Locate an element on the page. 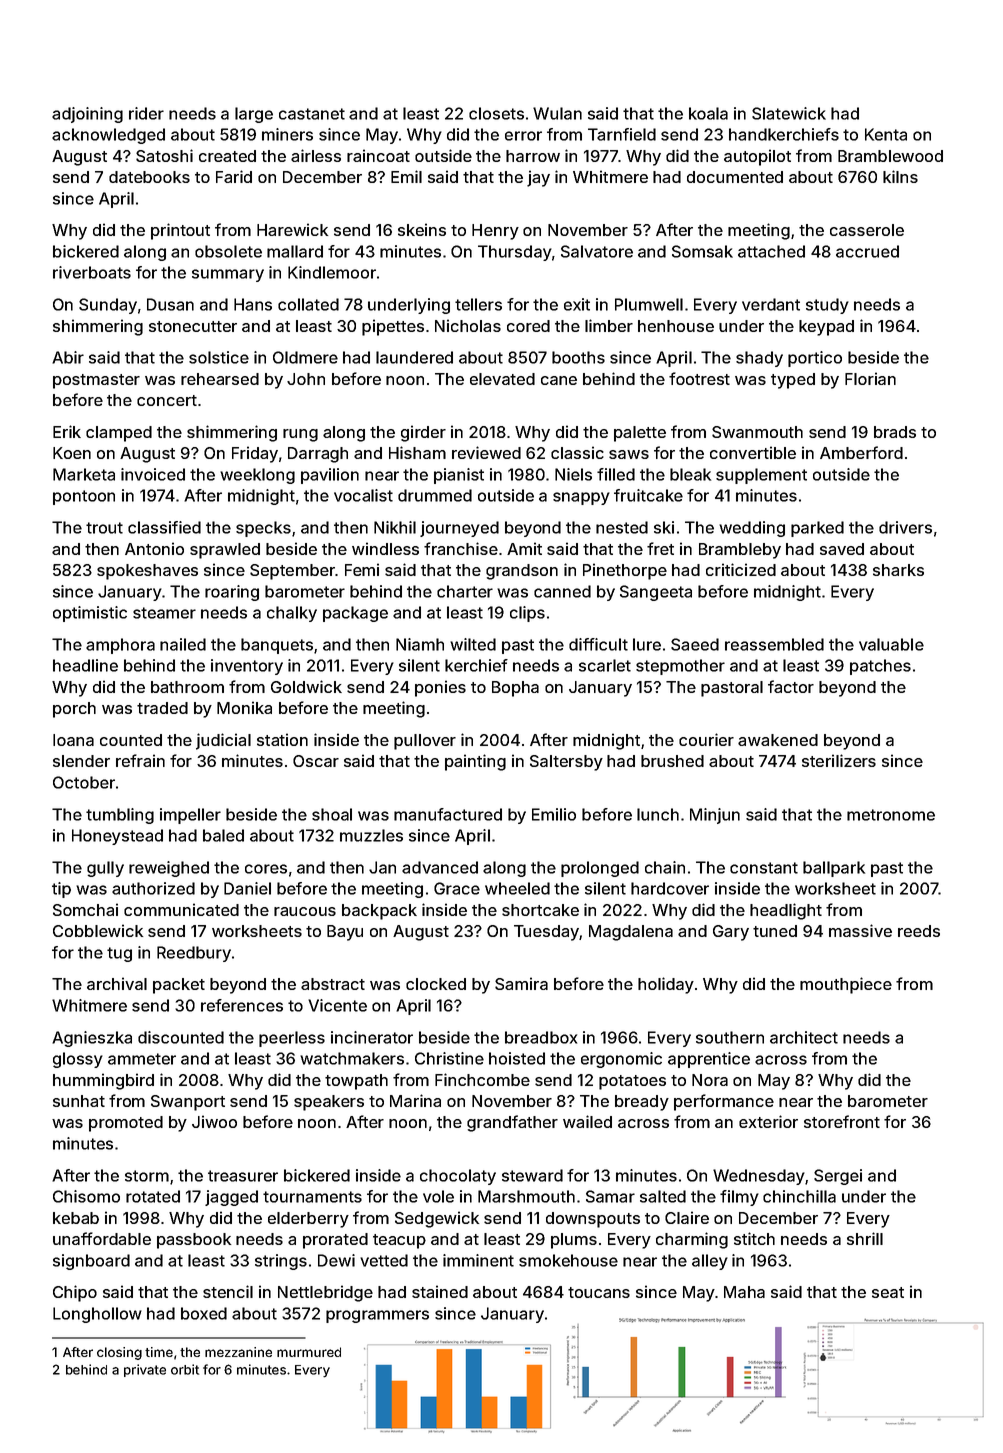 This page has width=1003, height=1453. reeds is located at coordinates (919, 931).
